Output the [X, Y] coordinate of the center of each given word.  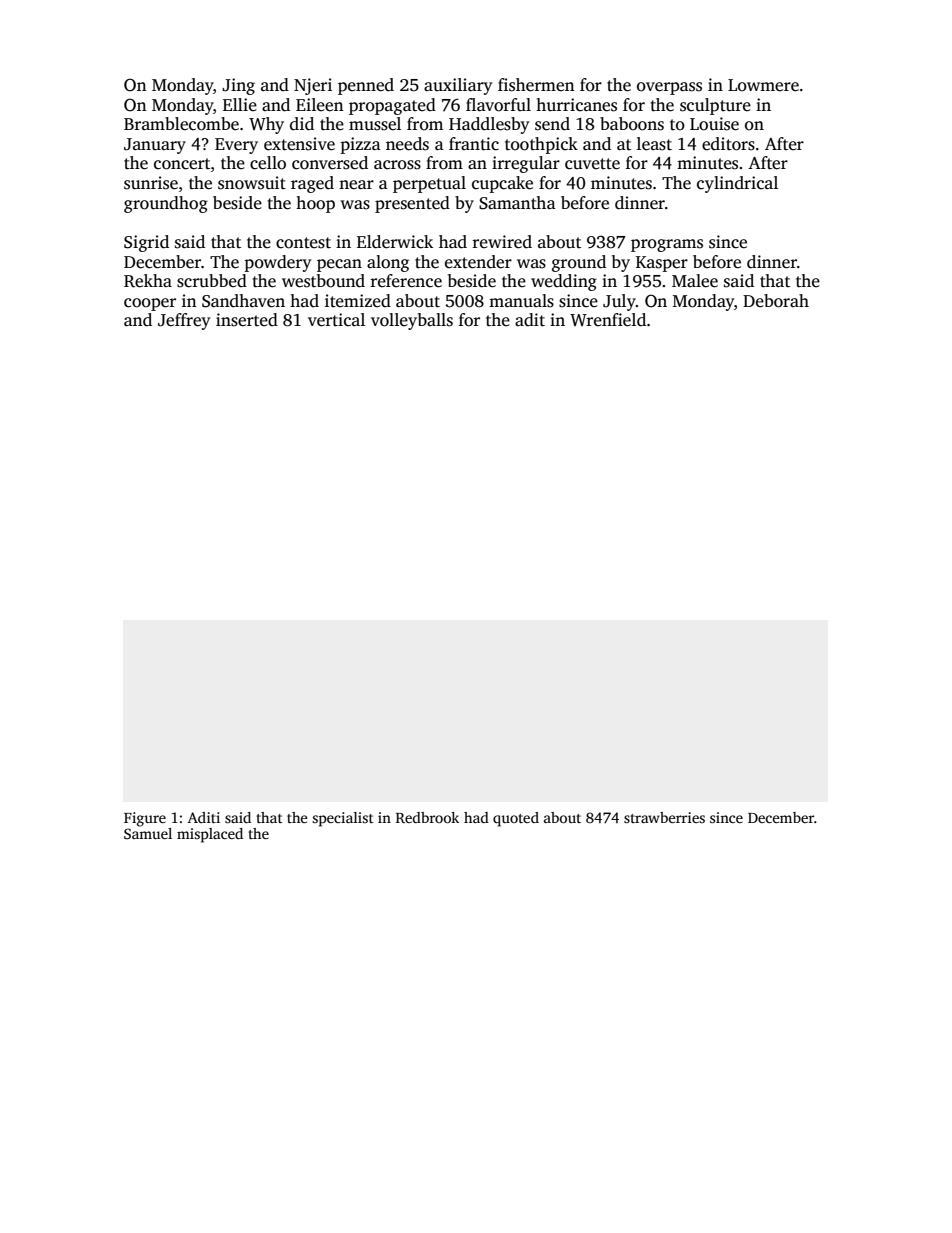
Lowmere [763, 85]
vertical [336, 320]
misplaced [210, 835]
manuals [521, 301]
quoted [516, 819]
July [619, 302]
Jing [238, 86]
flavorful [498, 105]
